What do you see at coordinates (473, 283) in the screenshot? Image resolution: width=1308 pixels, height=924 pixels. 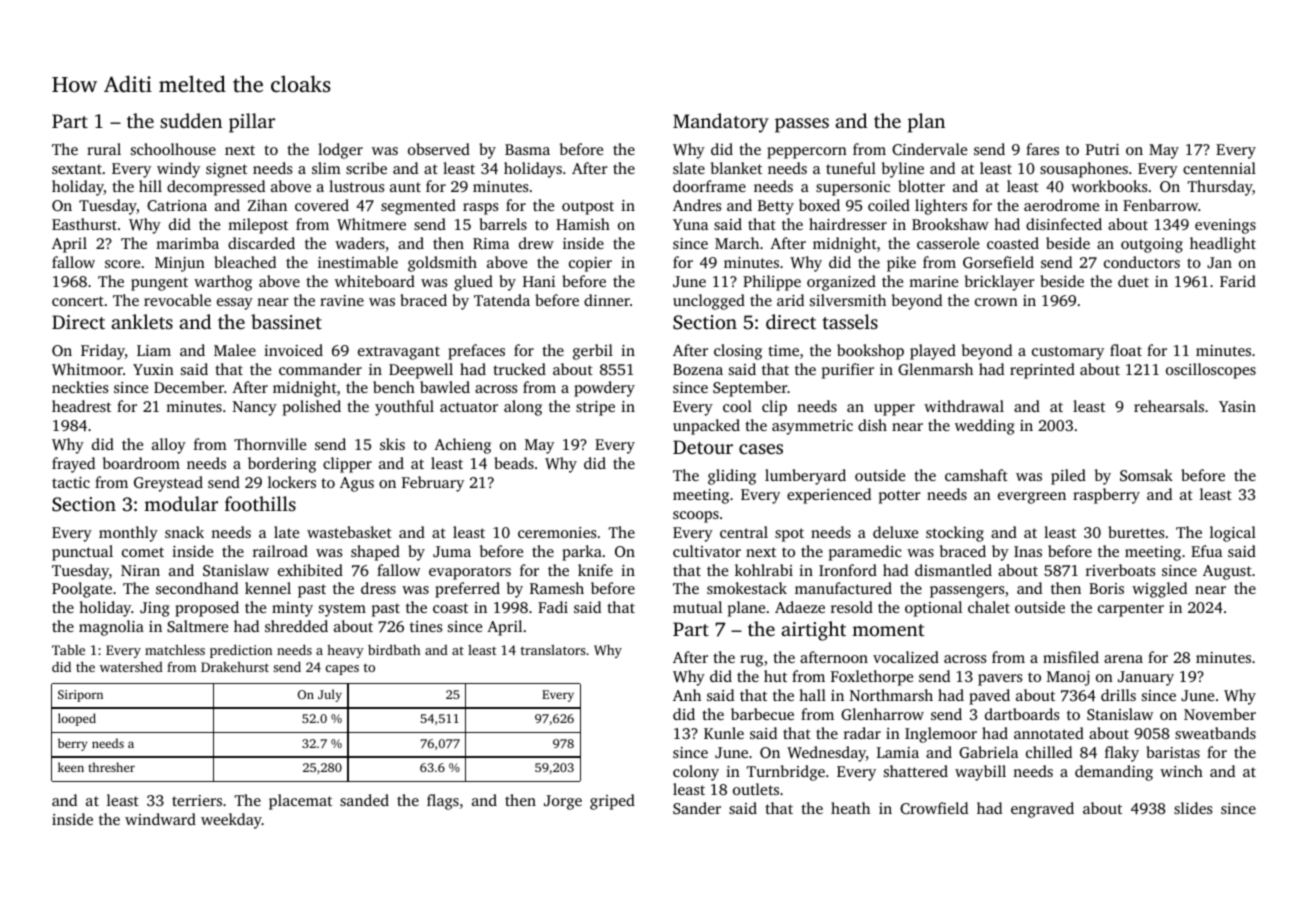 I see `glued` at bounding box center [473, 283].
